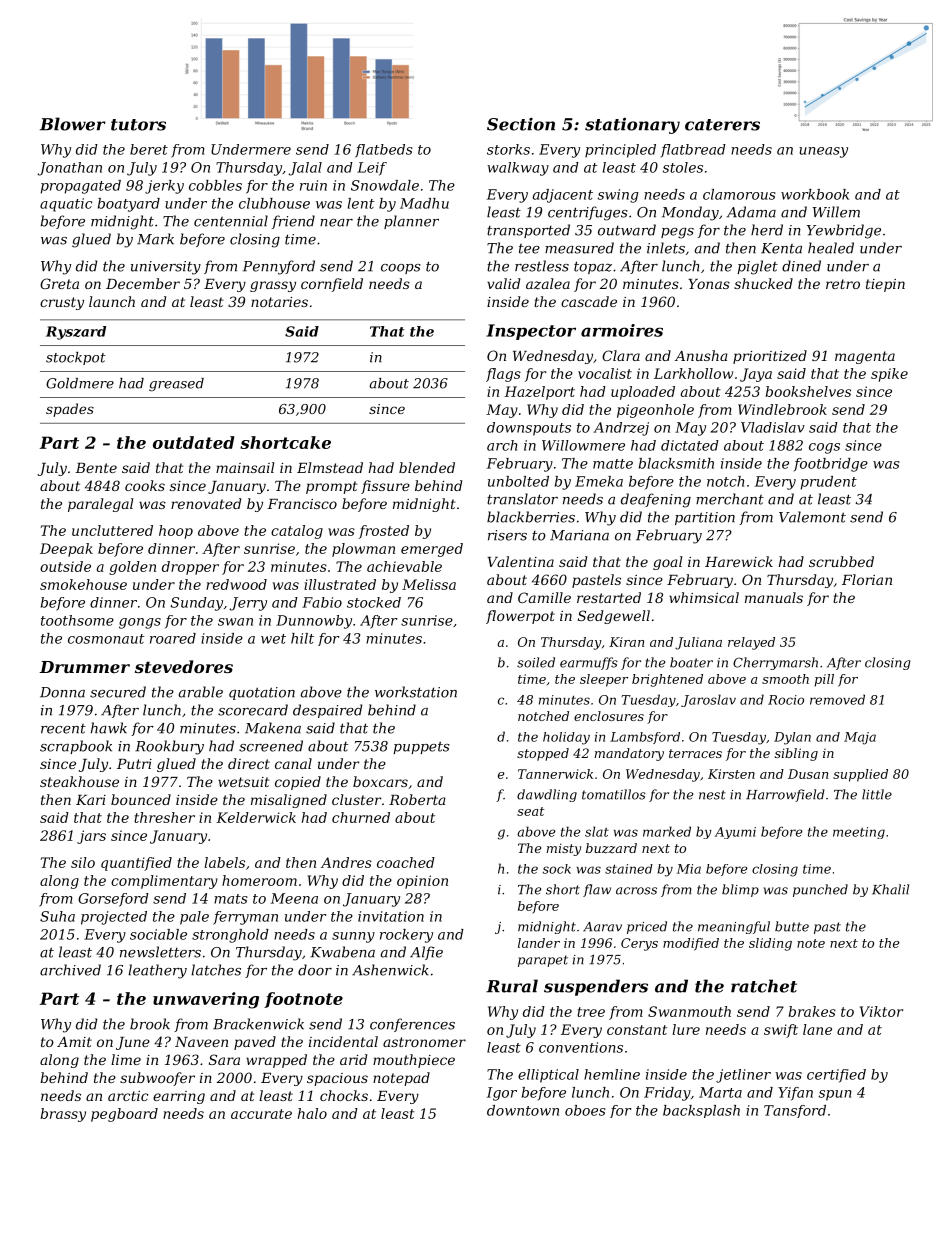 This screenshot has height=1233, width=952. Describe the element at coordinates (881, 1011) in the screenshot. I see `Viktor` at that location.
